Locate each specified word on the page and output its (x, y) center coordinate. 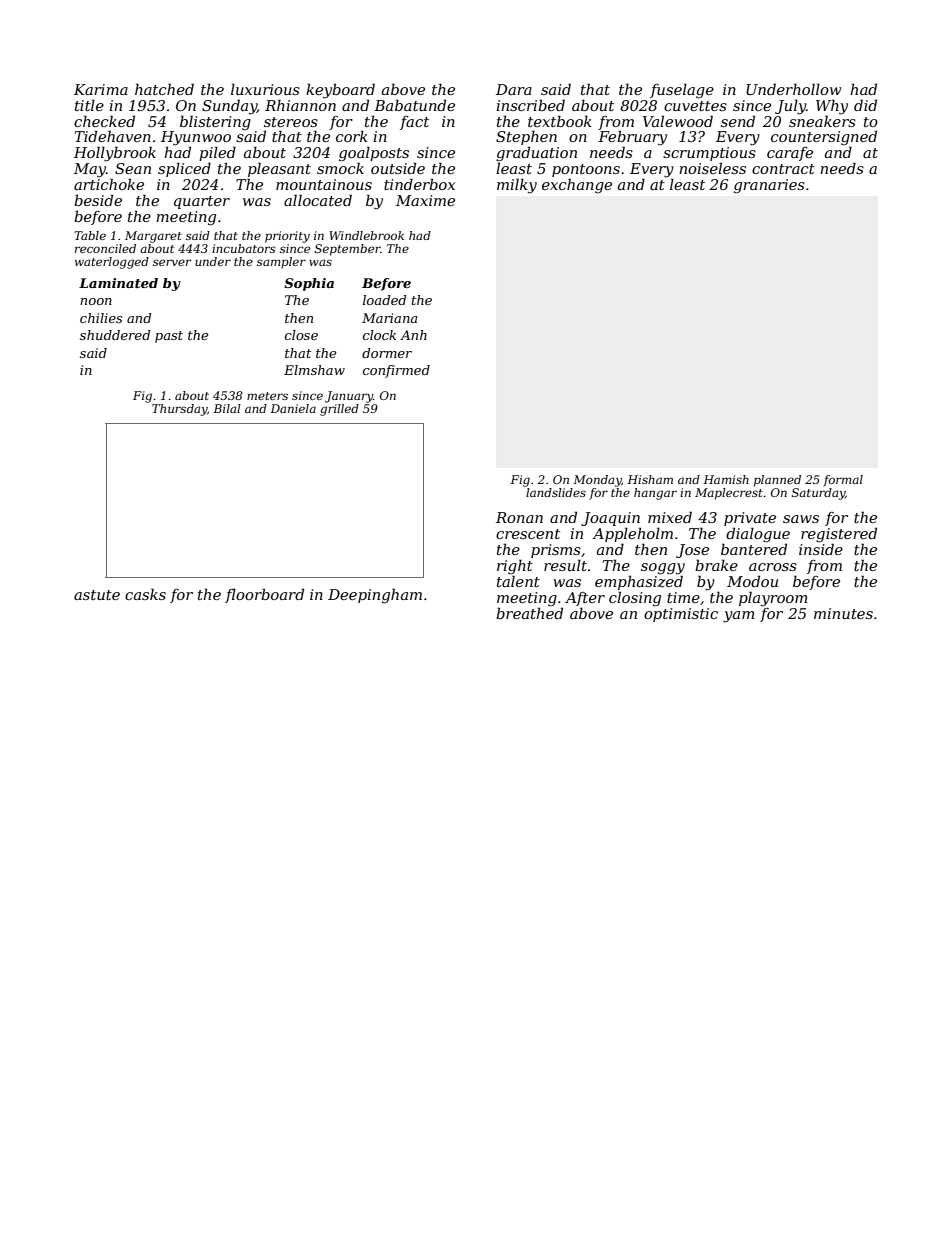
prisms (556, 551)
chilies (101, 318)
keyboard (340, 91)
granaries (769, 186)
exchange (577, 186)
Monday (597, 481)
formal (843, 481)
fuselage (682, 91)
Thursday (179, 410)
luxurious (265, 89)
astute (97, 595)
